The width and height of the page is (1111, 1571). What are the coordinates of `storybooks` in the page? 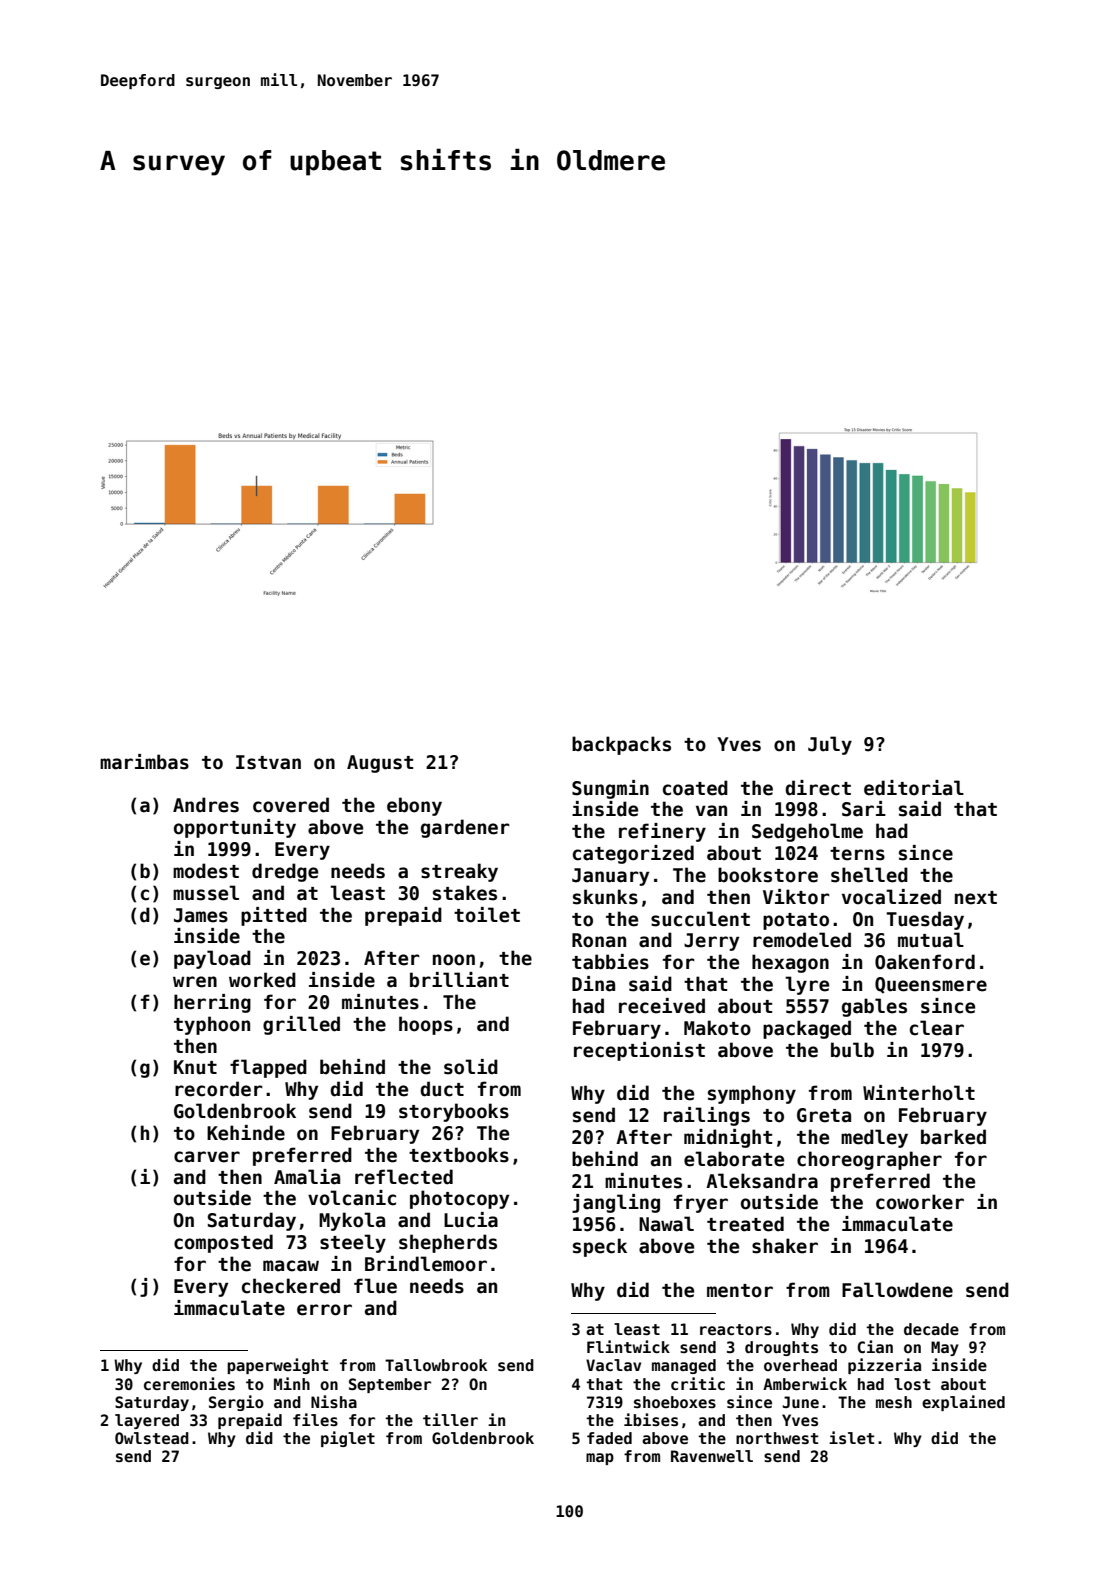 It's located at (454, 1112).
